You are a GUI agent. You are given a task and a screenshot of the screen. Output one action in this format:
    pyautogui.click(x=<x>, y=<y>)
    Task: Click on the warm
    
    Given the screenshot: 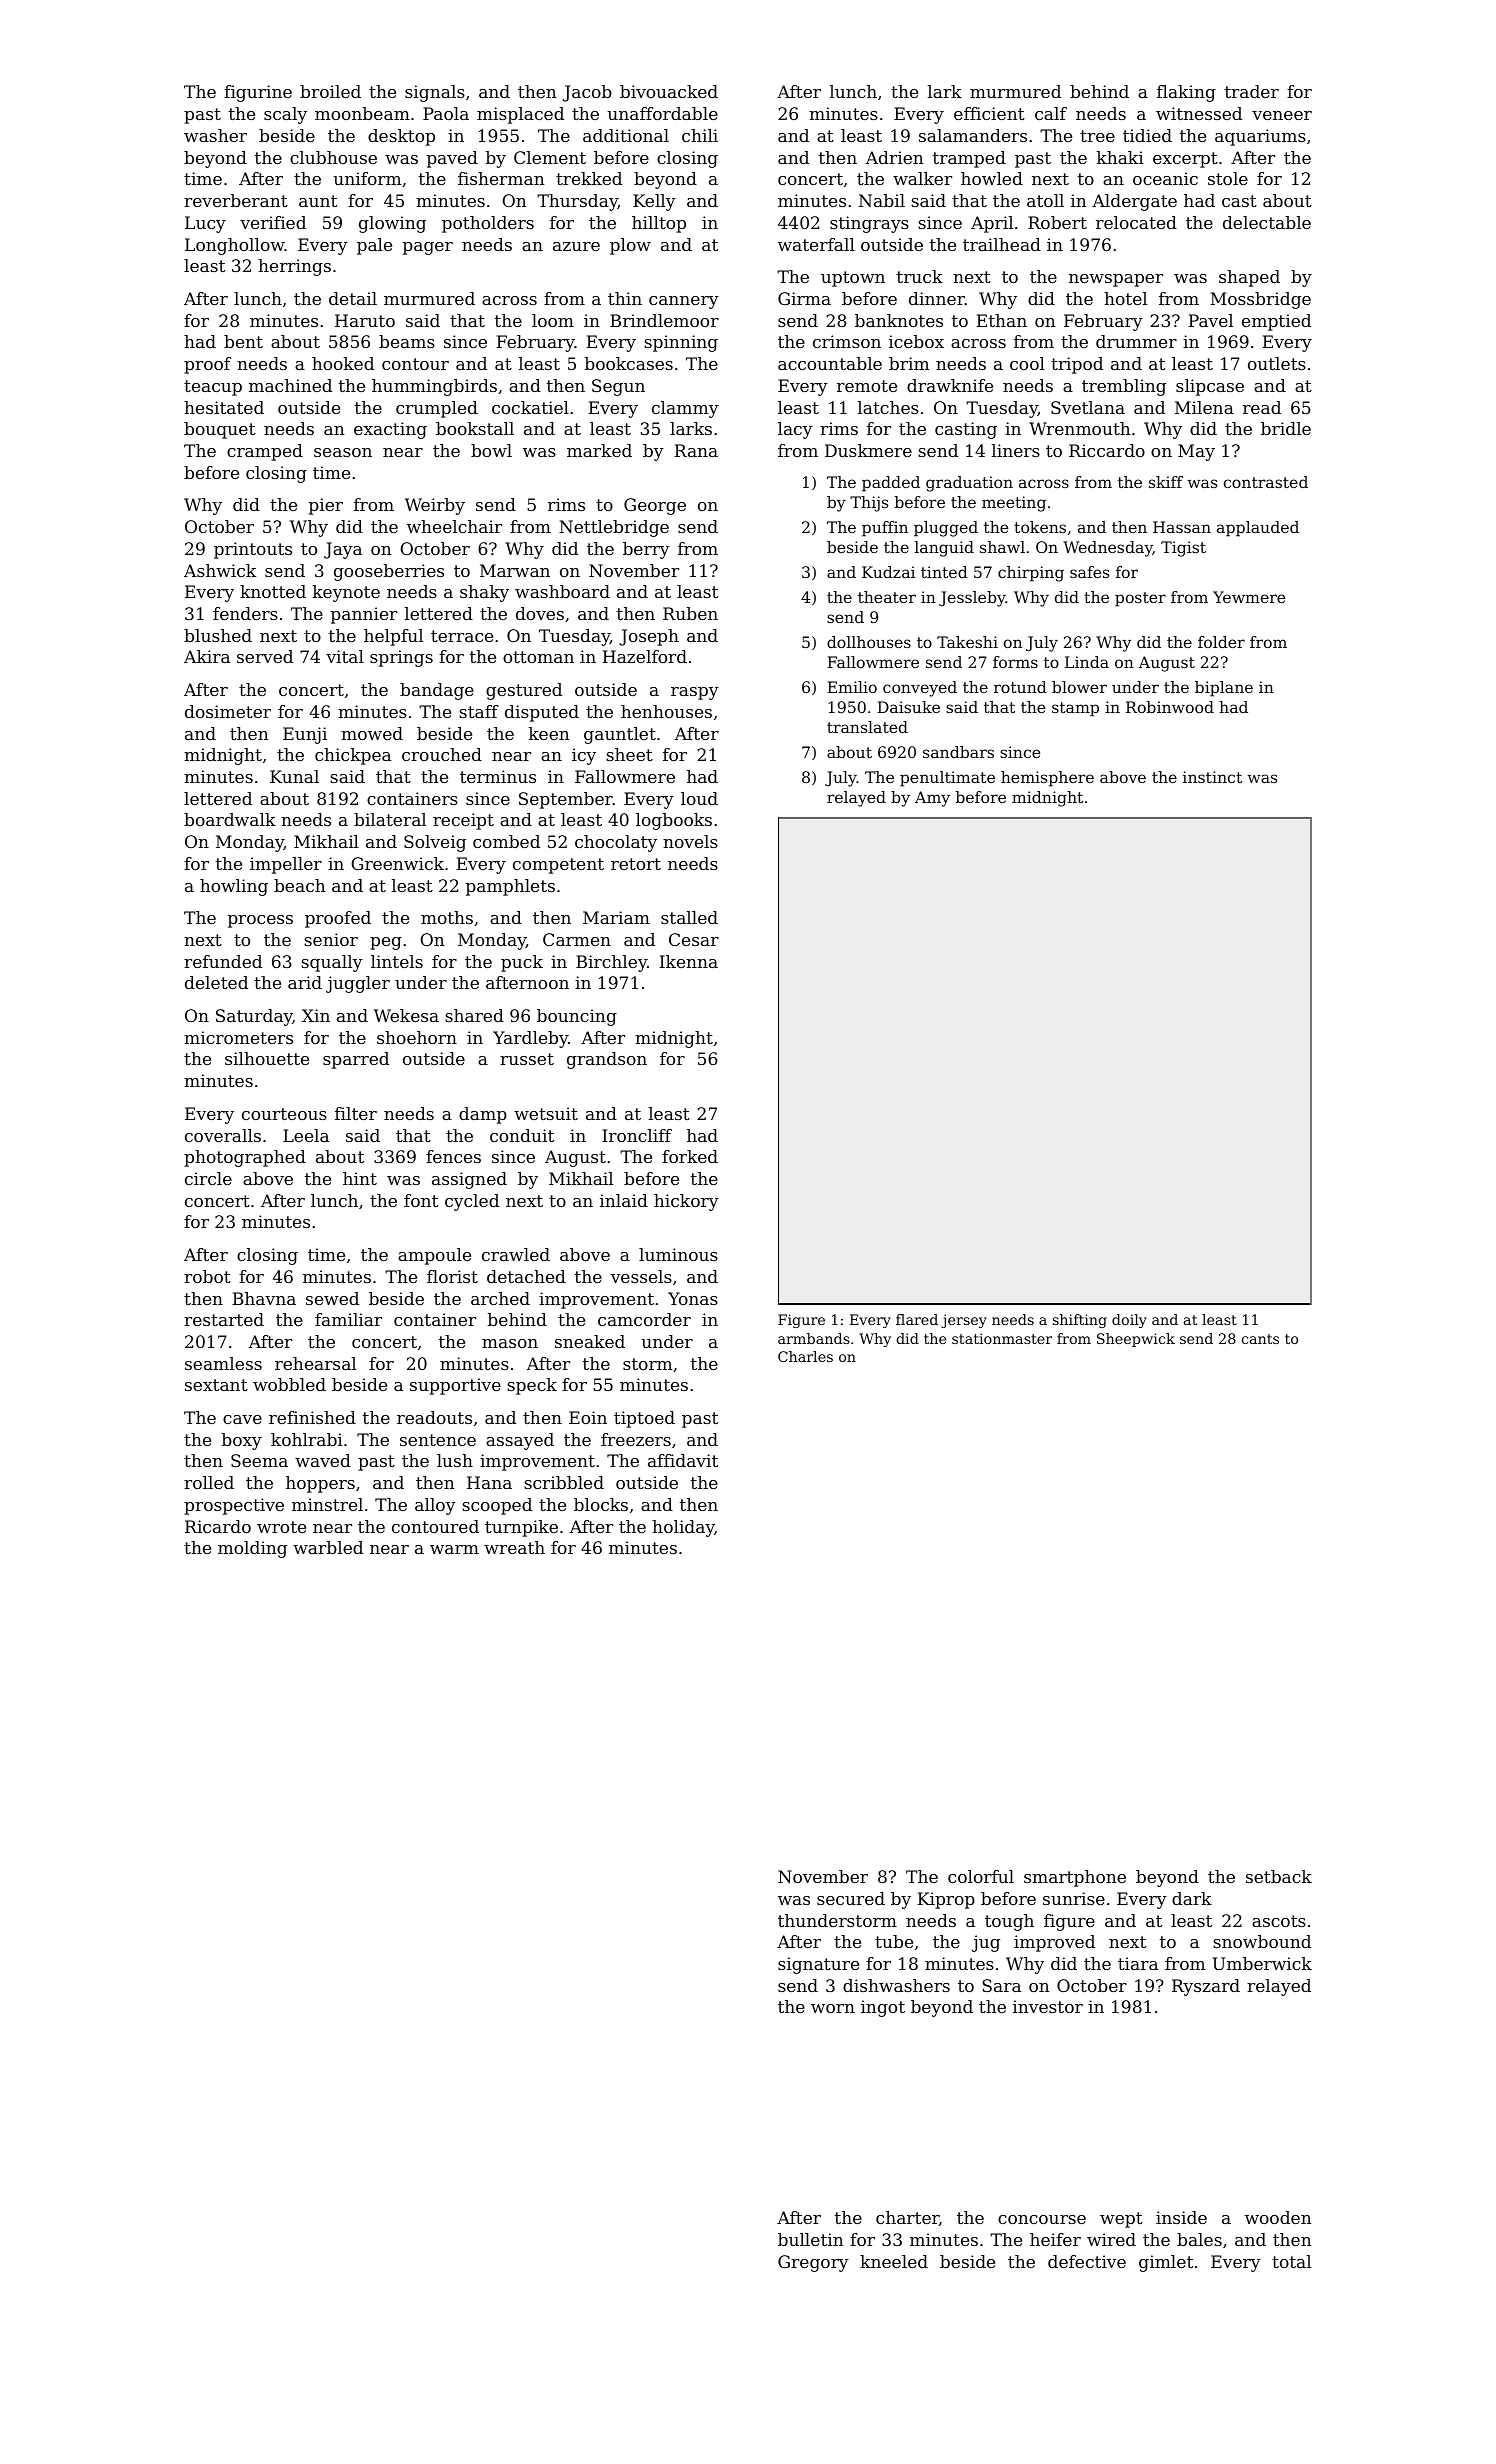 What is the action you would take?
    pyautogui.click(x=454, y=1549)
